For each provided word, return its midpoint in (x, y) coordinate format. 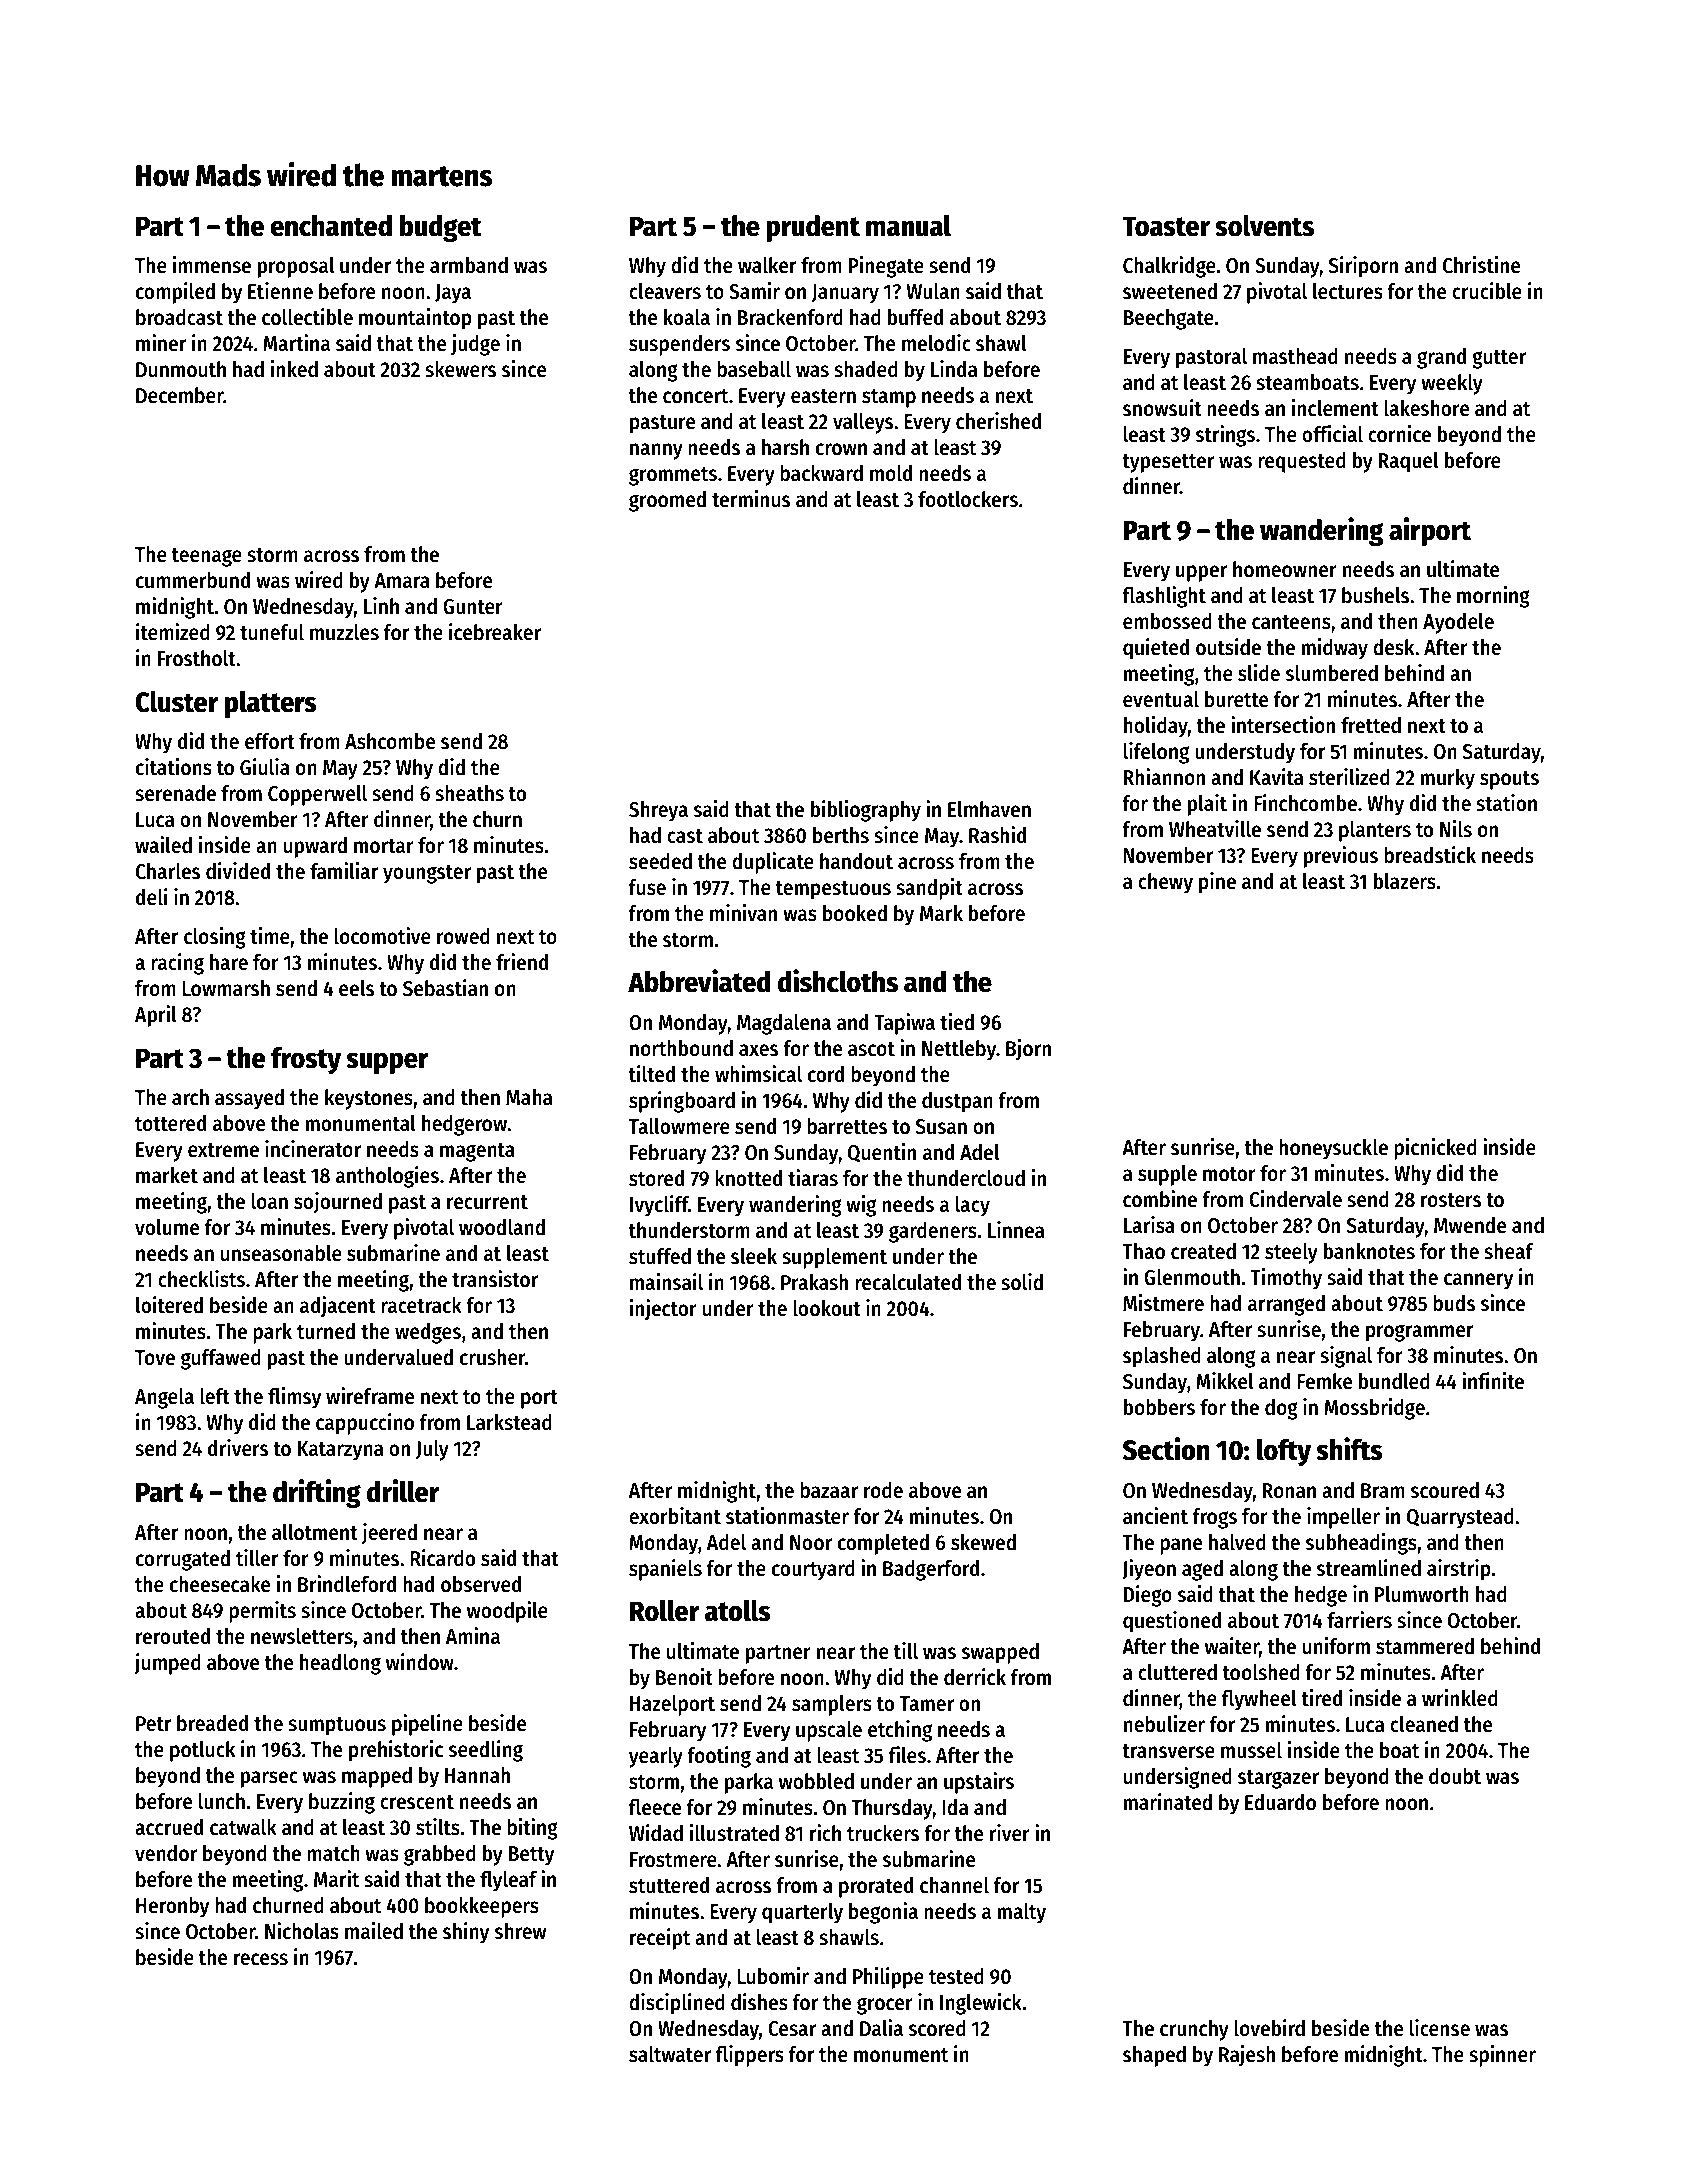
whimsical (758, 1074)
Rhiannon (1164, 777)
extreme (223, 1150)
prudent (813, 228)
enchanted (331, 226)
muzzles (344, 632)
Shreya (658, 811)
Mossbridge (1374, 1409)
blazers (1405, 881)
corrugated (183, 1560)
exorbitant (675, 1516)
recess (261, 1959)
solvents (1264, 226)
